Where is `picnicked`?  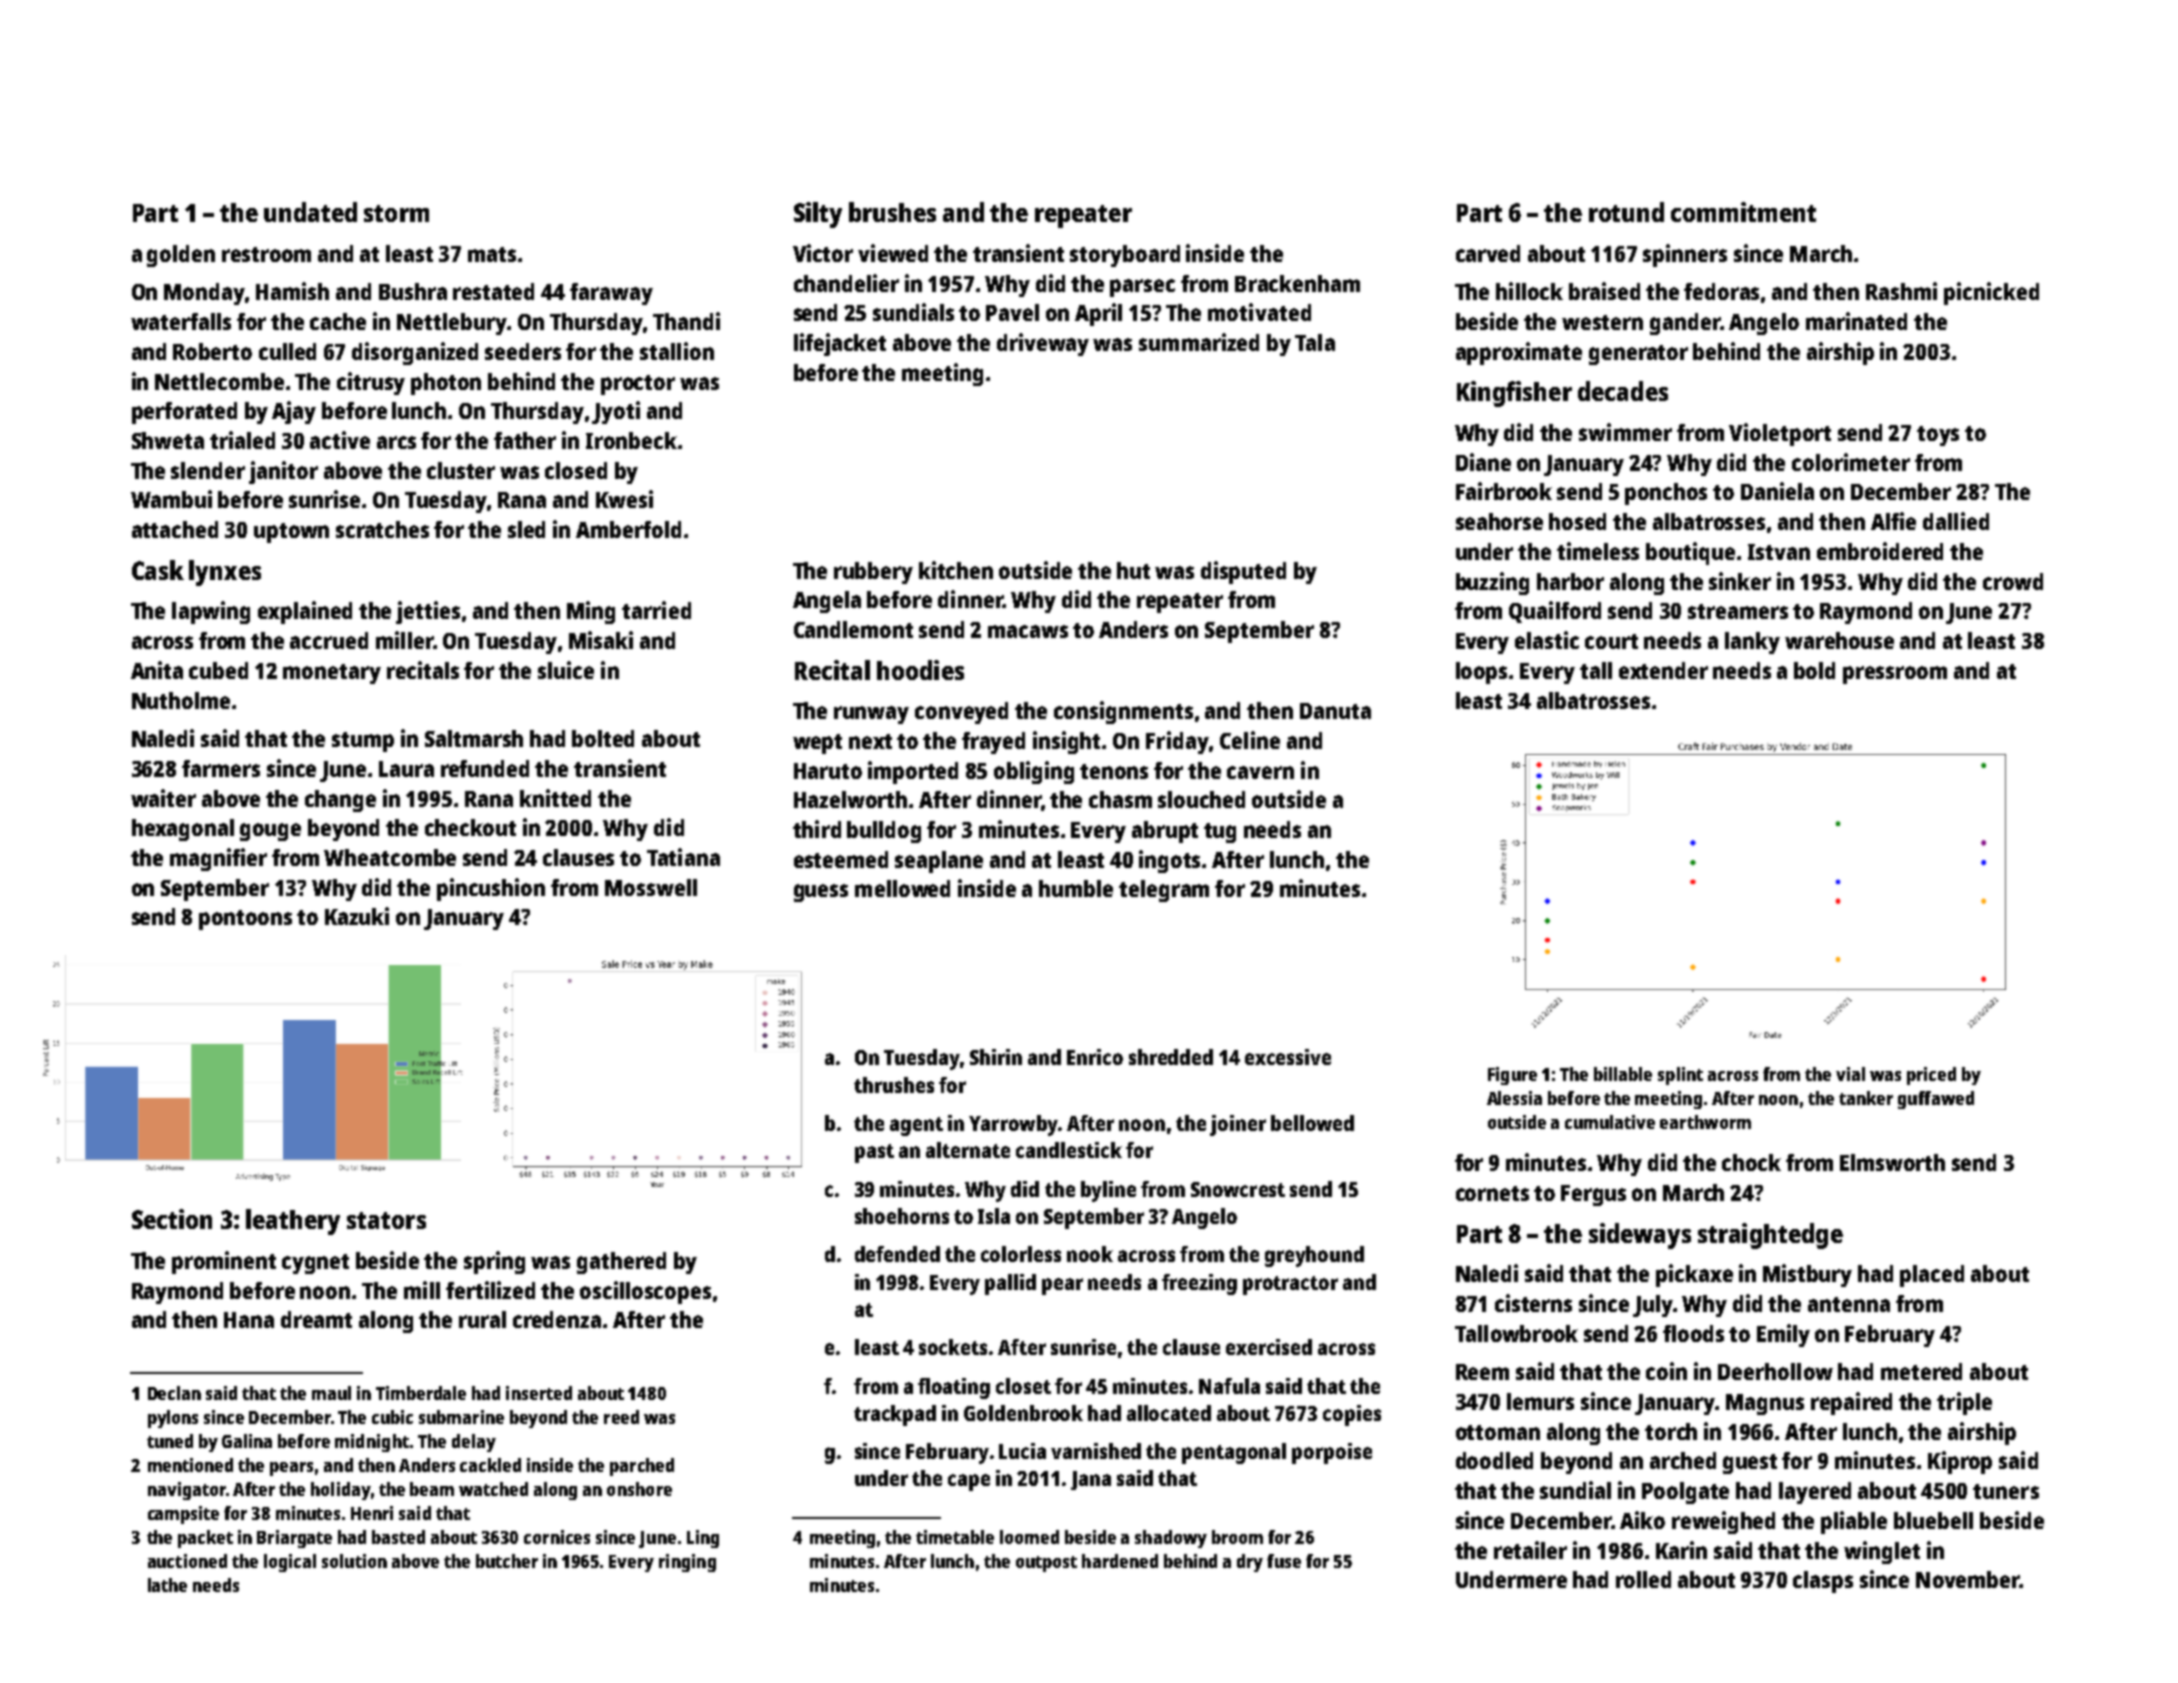 picnicked is located at coordinates (1991, 293).
